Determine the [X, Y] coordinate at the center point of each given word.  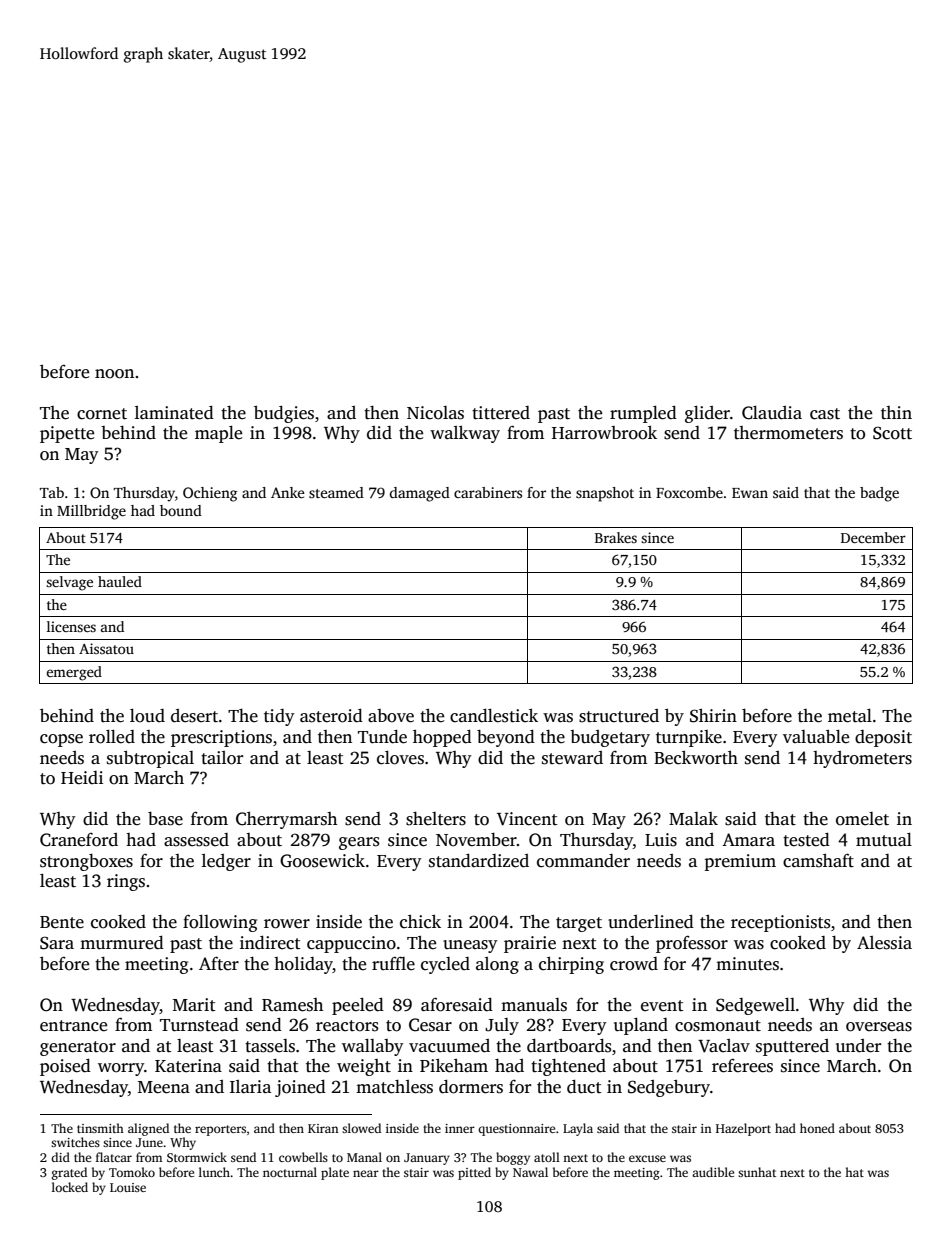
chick [420, 922]
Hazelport [743, 1129]
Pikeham [454, 1066]
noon [114, 374]
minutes [747, 964]
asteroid [331, 716]
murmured [122, 943]
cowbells [303, 1157]
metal [850, 716]
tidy [279, 717]
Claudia [772, 413]
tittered [501, 413]
